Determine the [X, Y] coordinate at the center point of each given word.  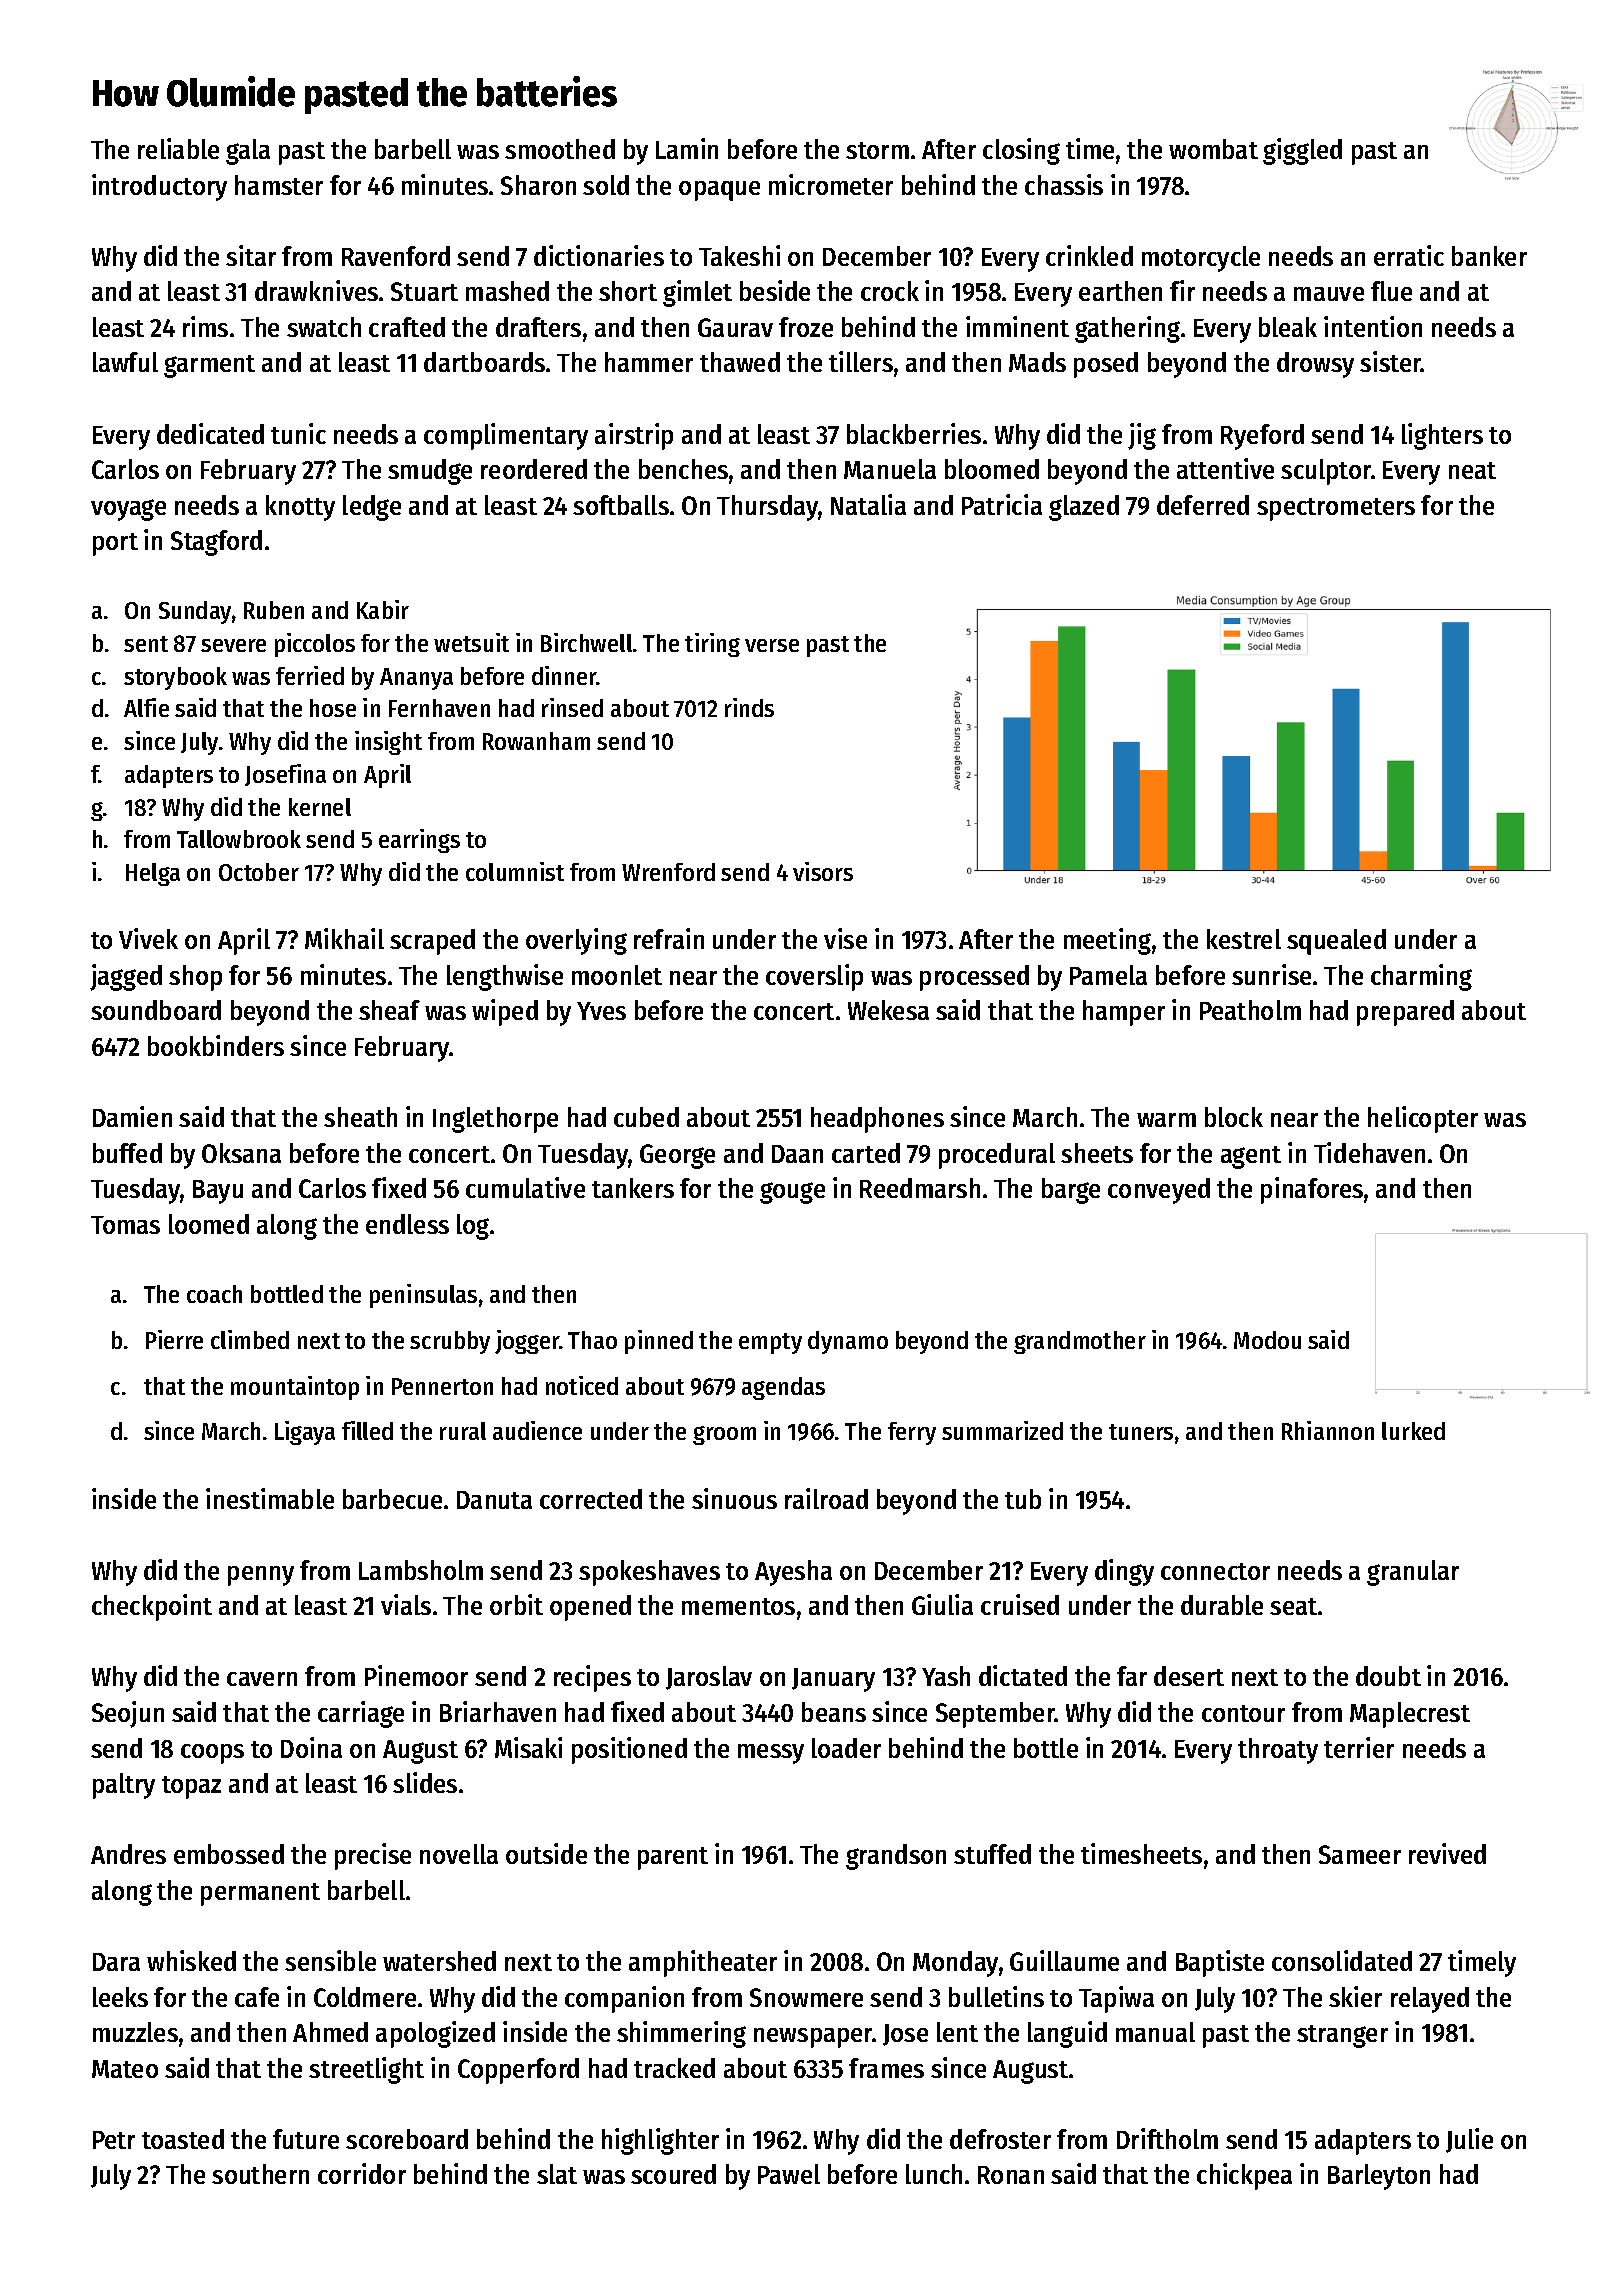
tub [1023, 1499]
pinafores [1312, 1190]
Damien [132, 1116]
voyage [128, 510]
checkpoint [152, 1607]
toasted [183, 2139]
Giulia [942, 1604]
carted [866, 1153]
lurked [1413, 1431]
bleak [1288, 327]
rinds [749, 707]
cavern [262, 1679]
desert [1189, 1676]
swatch [324, 327]
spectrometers [1336, 509]
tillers [861, 361]
